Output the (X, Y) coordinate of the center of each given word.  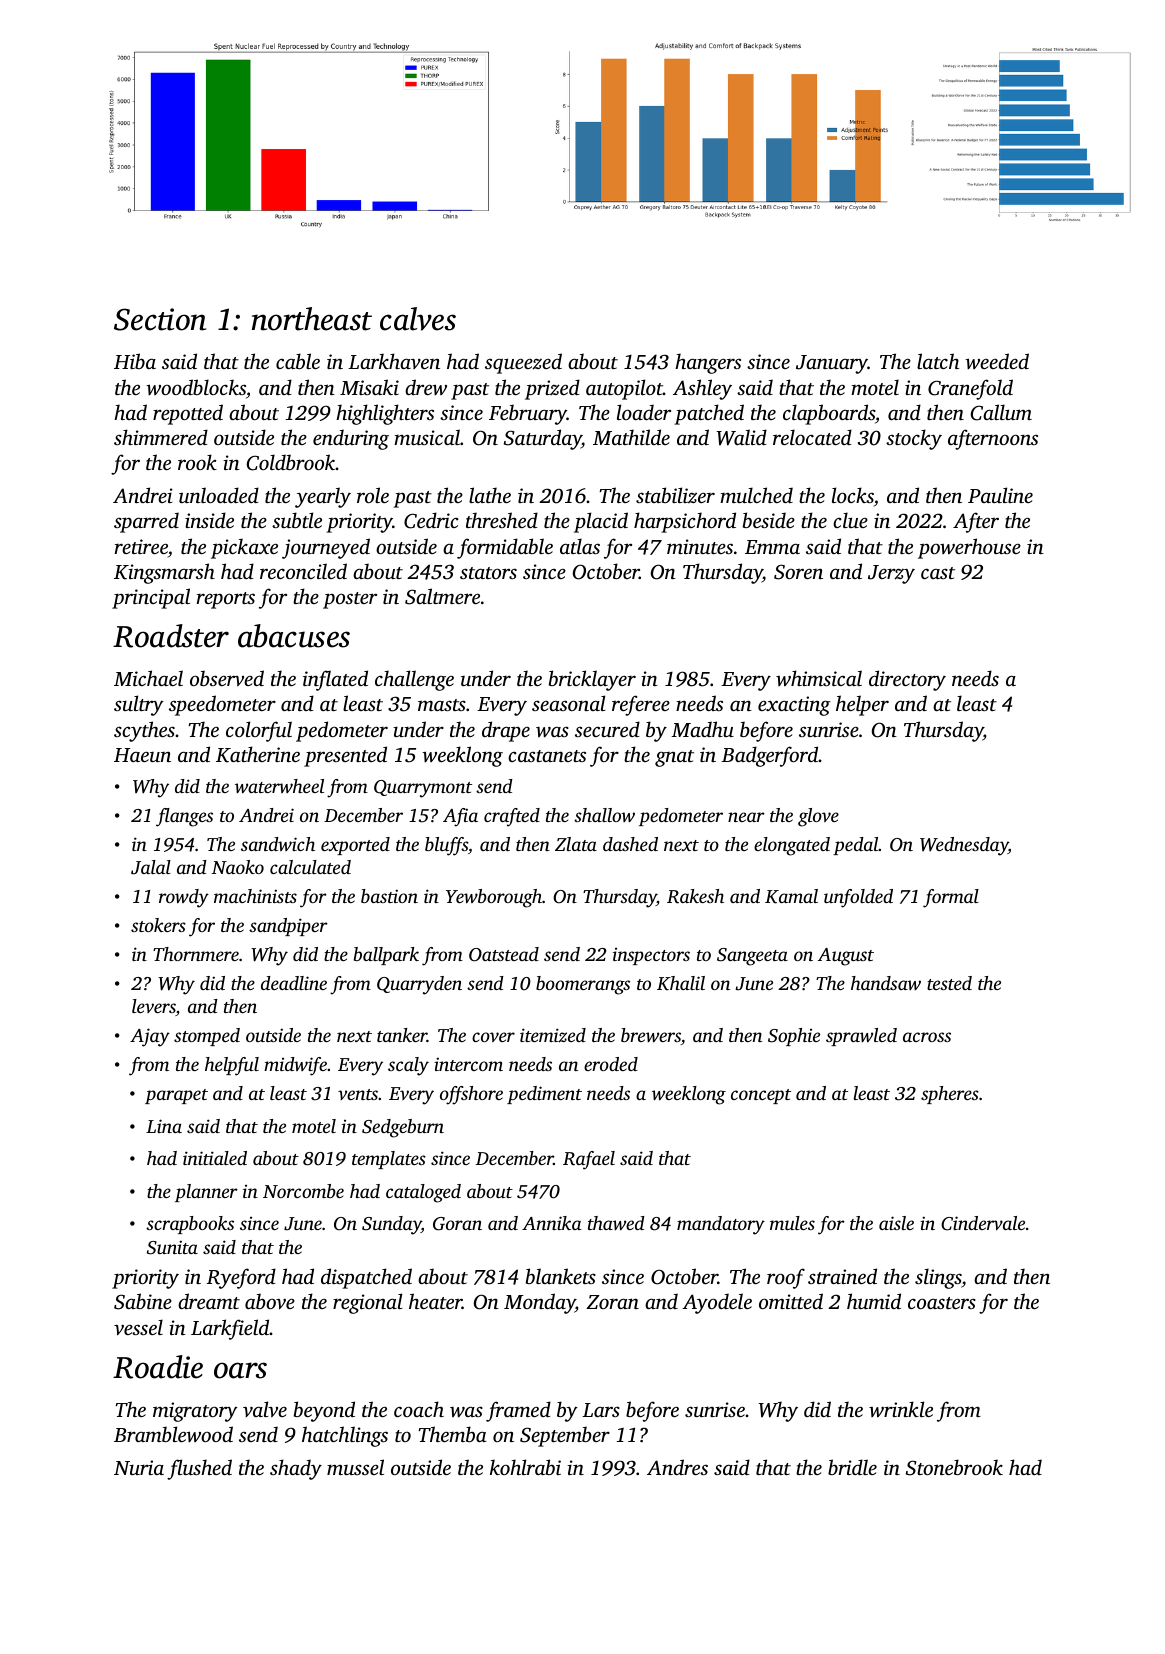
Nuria (139, 1467)
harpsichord (685, 522)
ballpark (386, 956)
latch (938, 361)
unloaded (219, 495)
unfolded (858, 898)
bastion (389, 896)
